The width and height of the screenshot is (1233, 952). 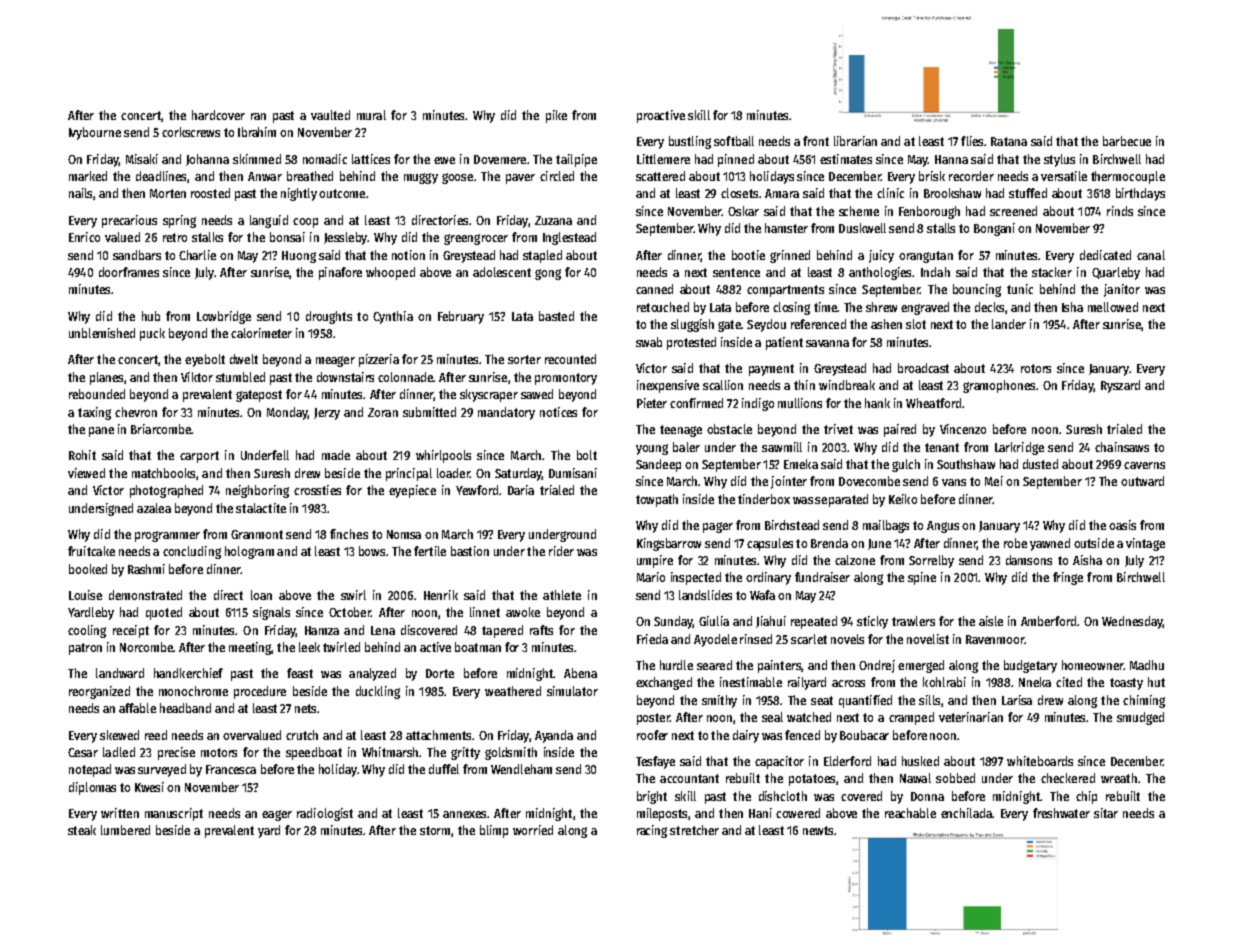 I want to click on neighboring, so click(x=257, y=491).
